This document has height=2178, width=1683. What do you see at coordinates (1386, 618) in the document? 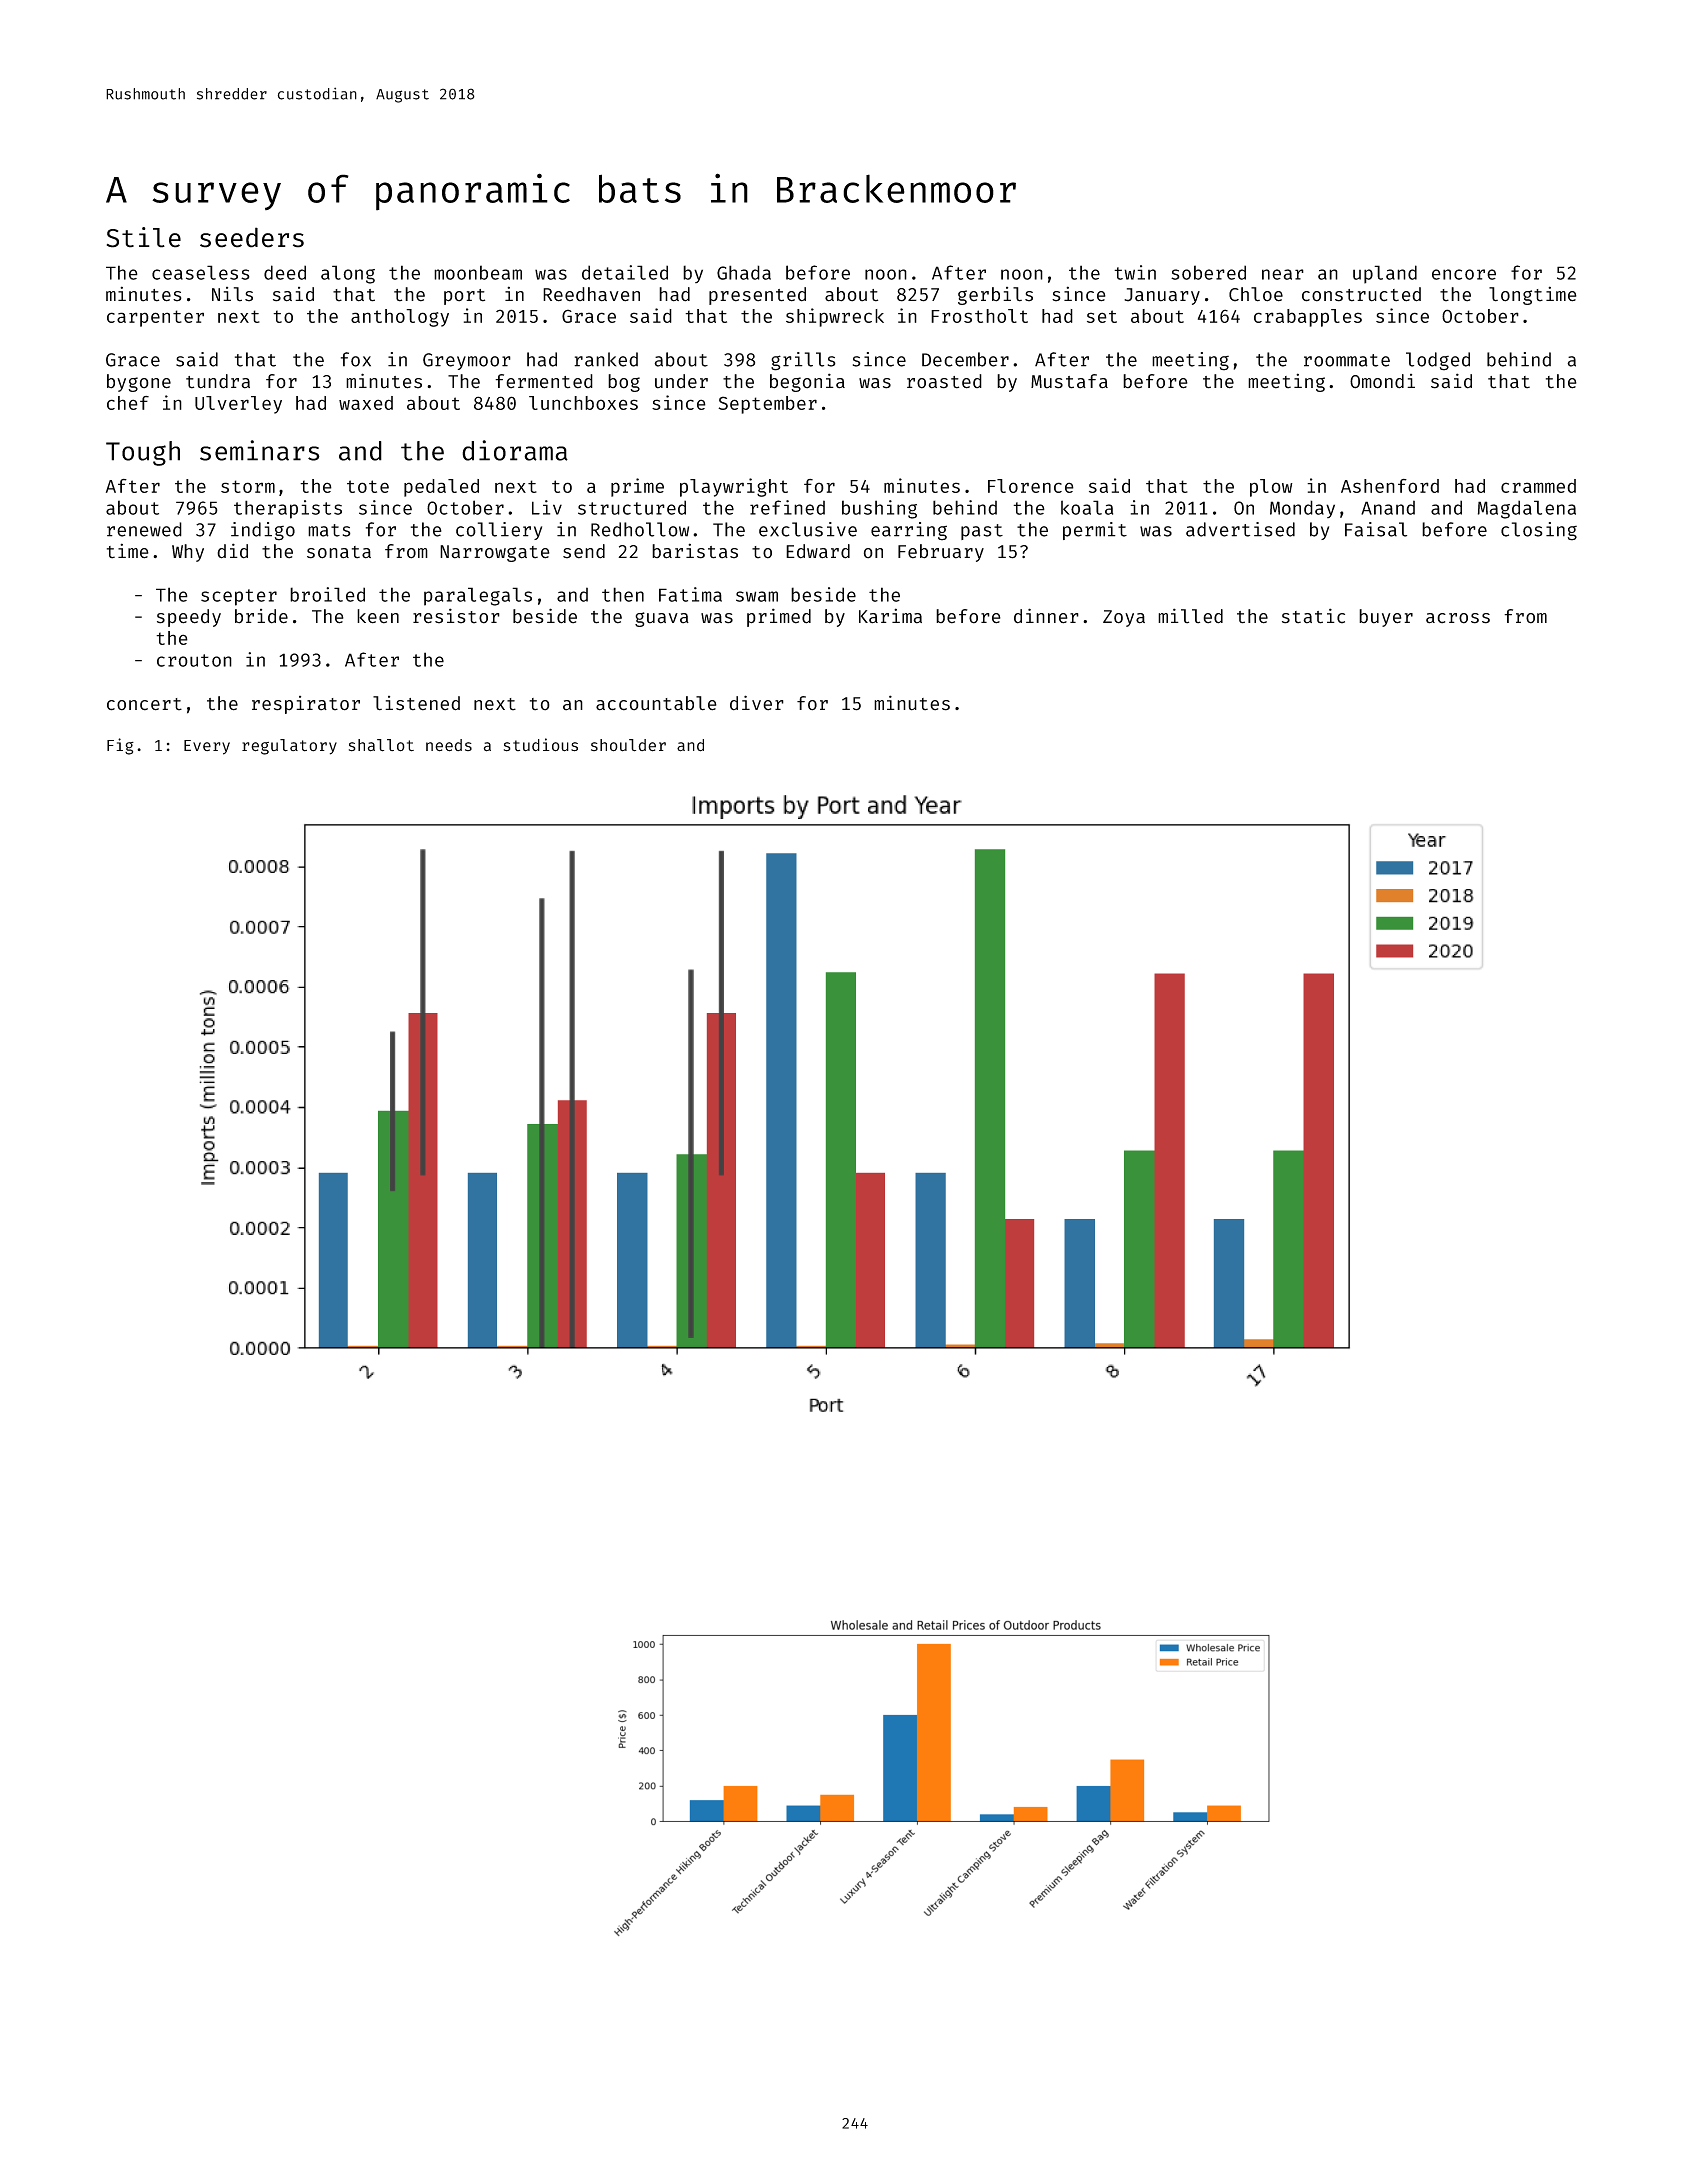
I see `buyer` at bounding box center [1386, 618].
